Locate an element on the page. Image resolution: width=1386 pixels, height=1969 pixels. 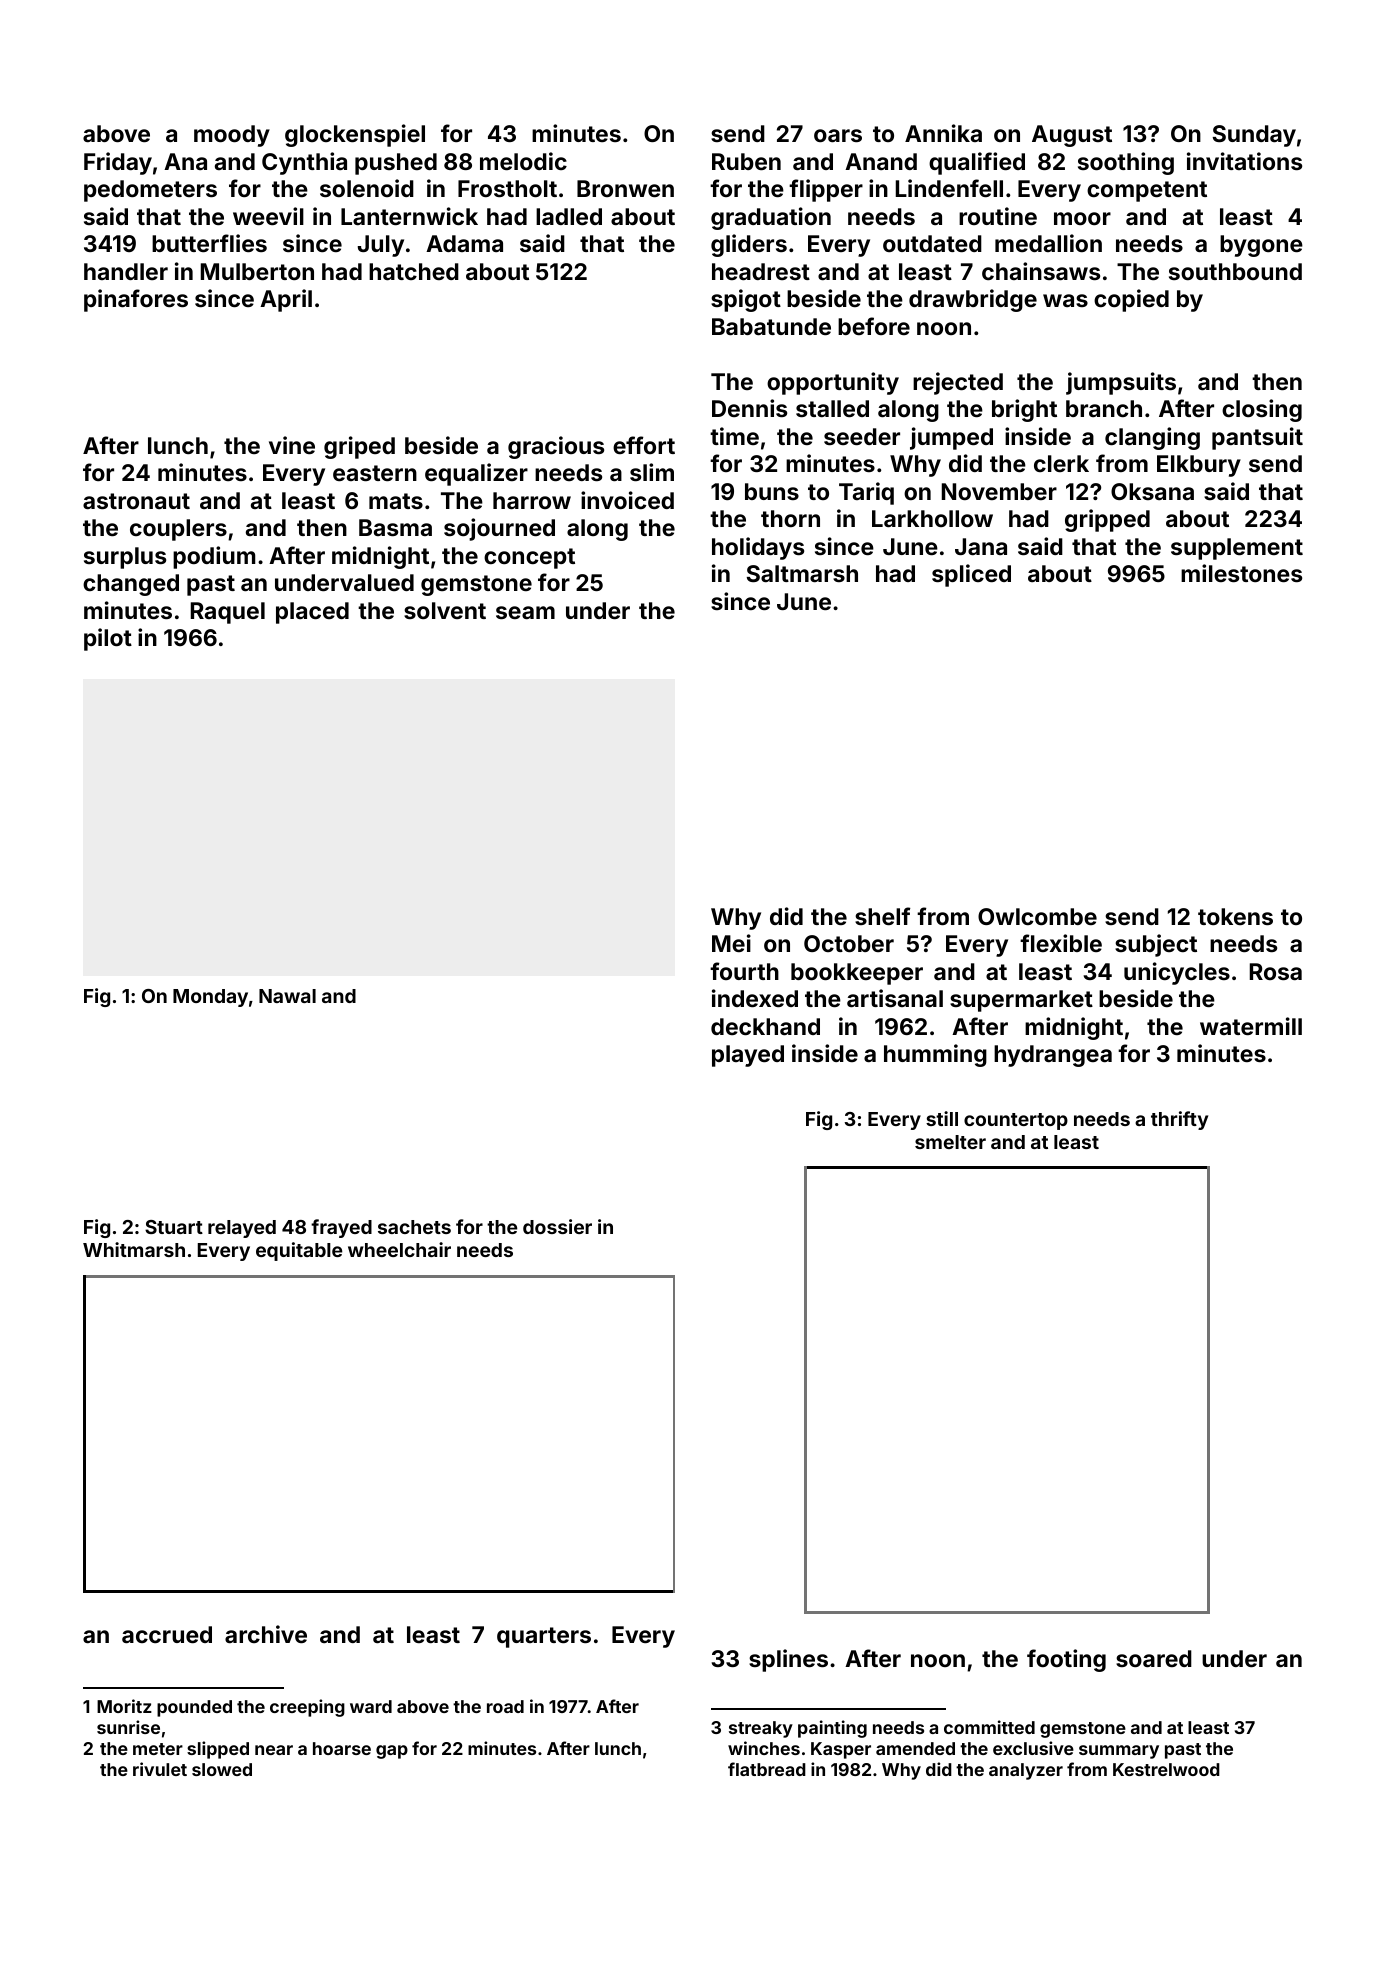
Nawal is located at coordinates (287, 996).
